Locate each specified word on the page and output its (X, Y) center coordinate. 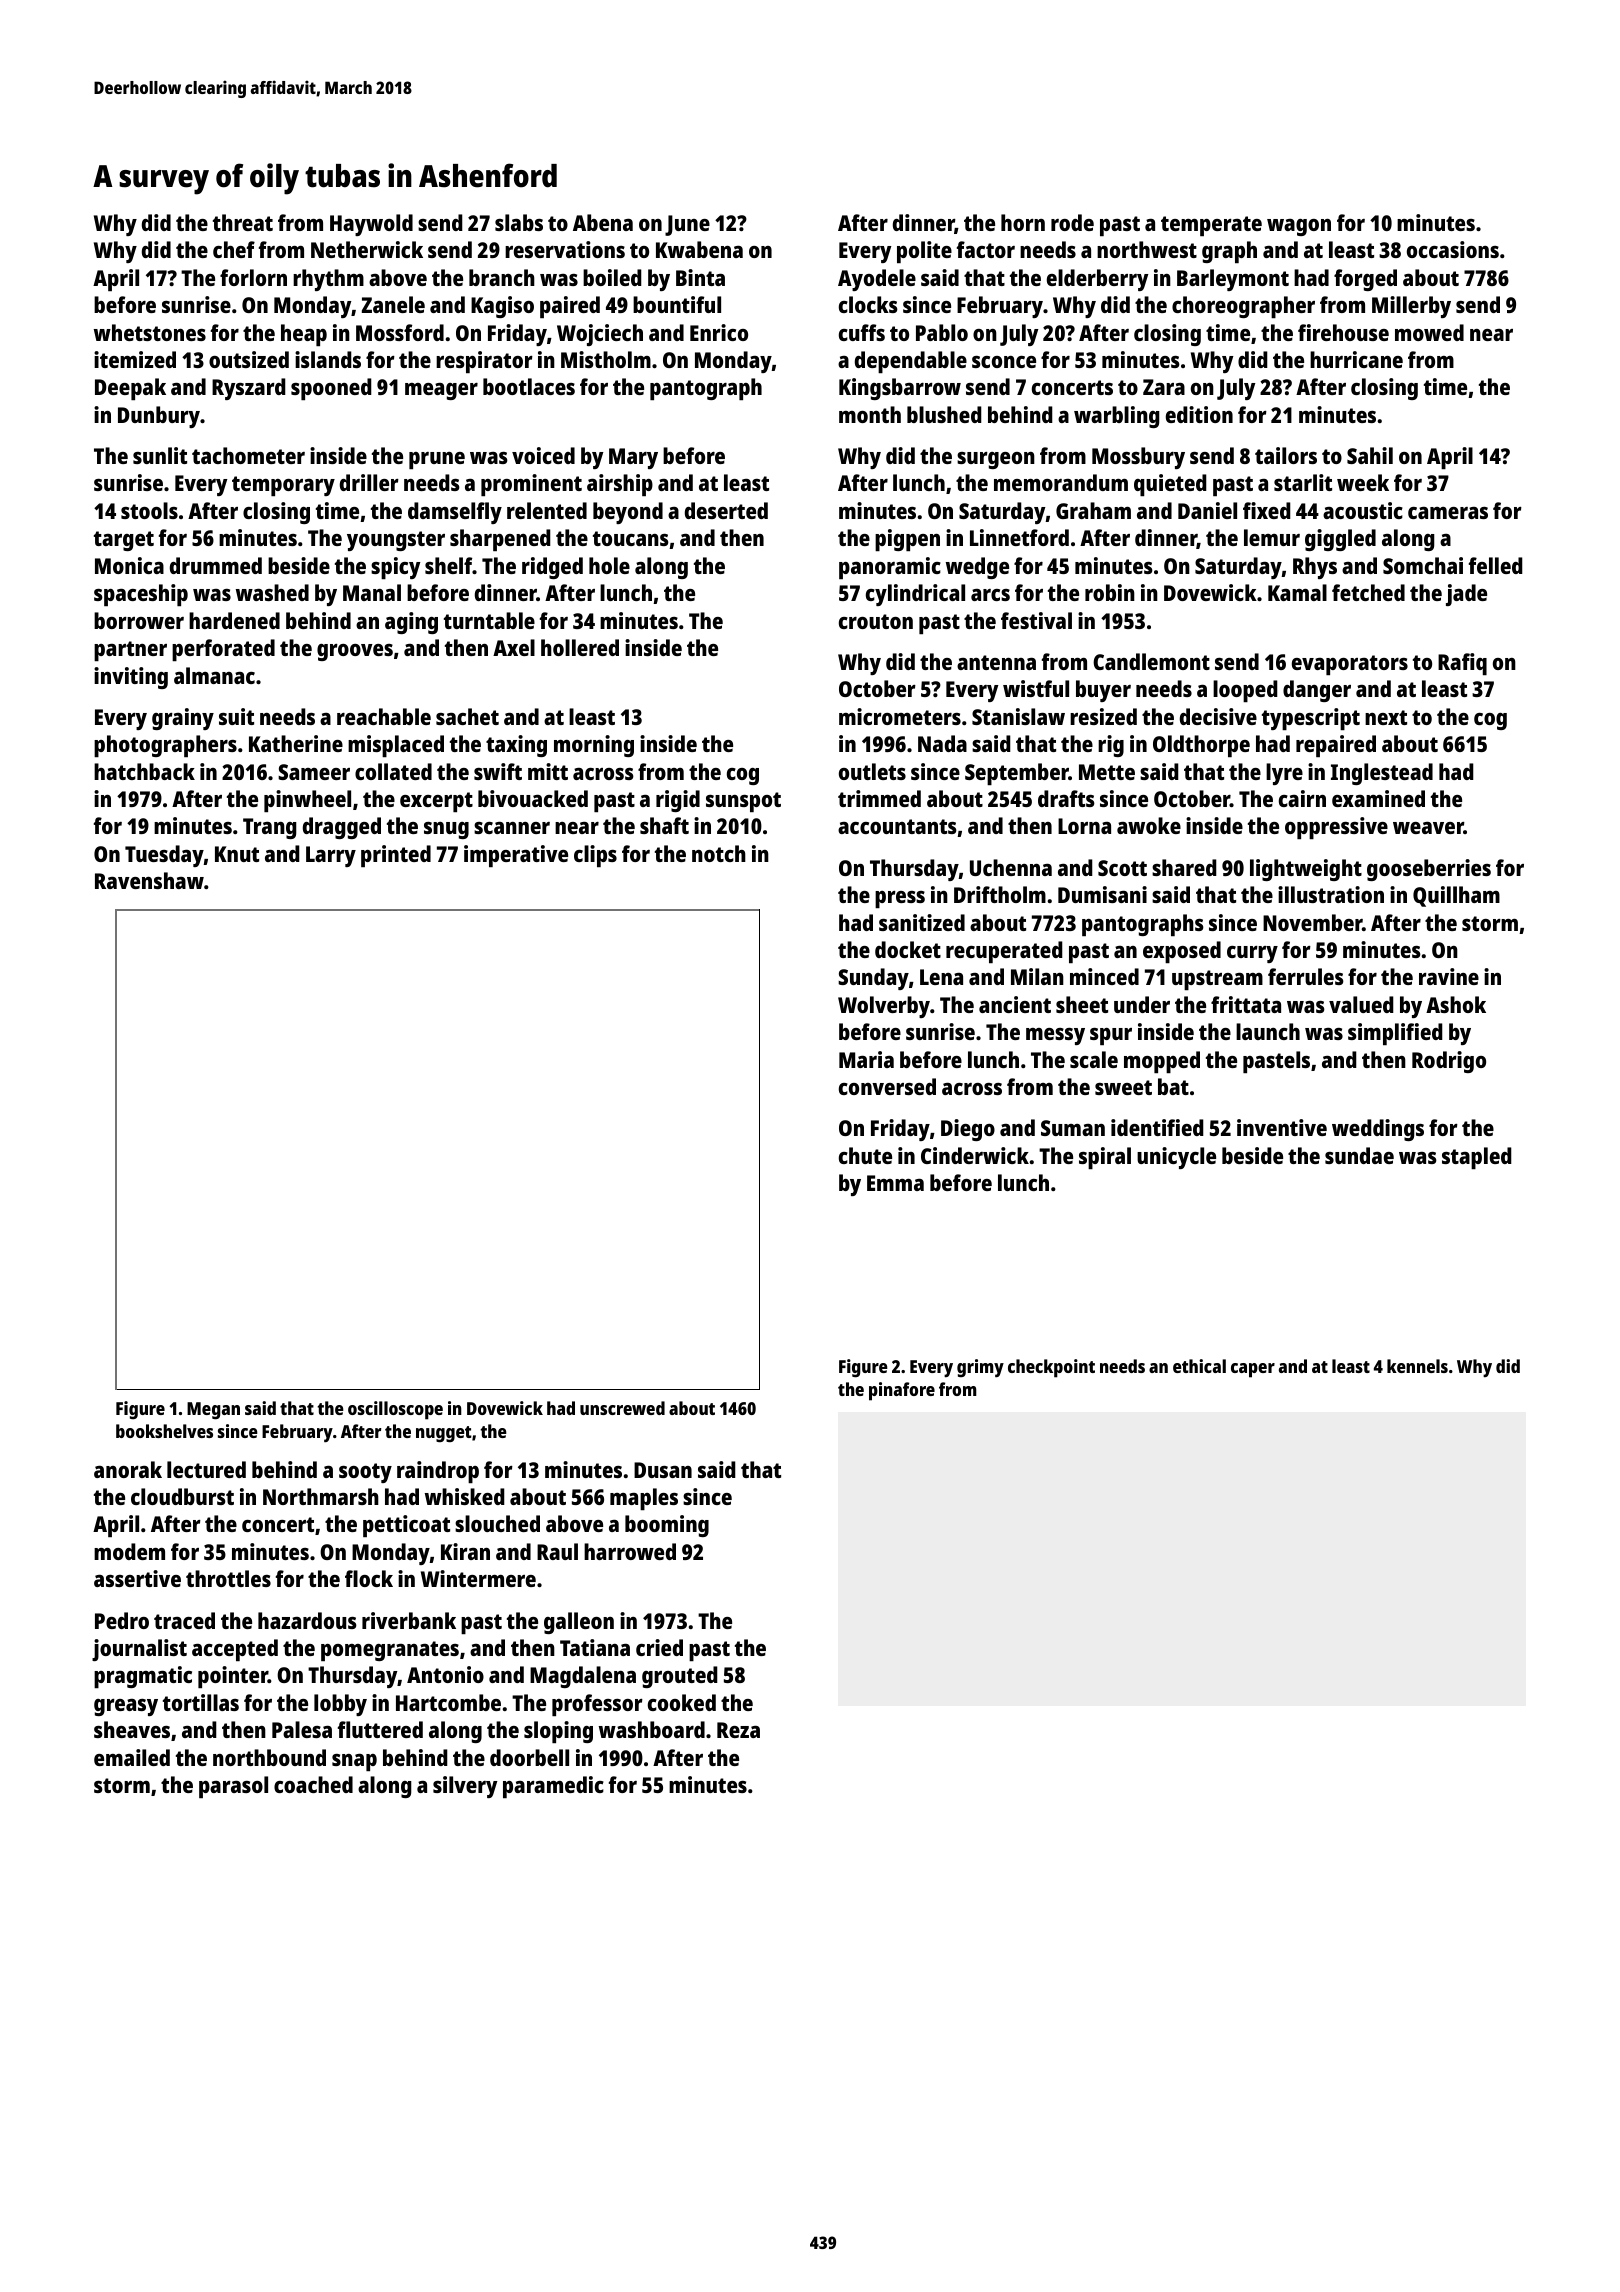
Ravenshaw (149, 880)
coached (313, 1784)
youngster (396, 541)
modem (129, 1551)
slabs (519, 222)
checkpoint (1051, 1368)
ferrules (1306, 976)
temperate (1211, 226)
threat (243, 222)
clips (595, 856)
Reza (738, 1730)
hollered (580, 647)
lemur (1272, 537)
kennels (1417, 1366)
